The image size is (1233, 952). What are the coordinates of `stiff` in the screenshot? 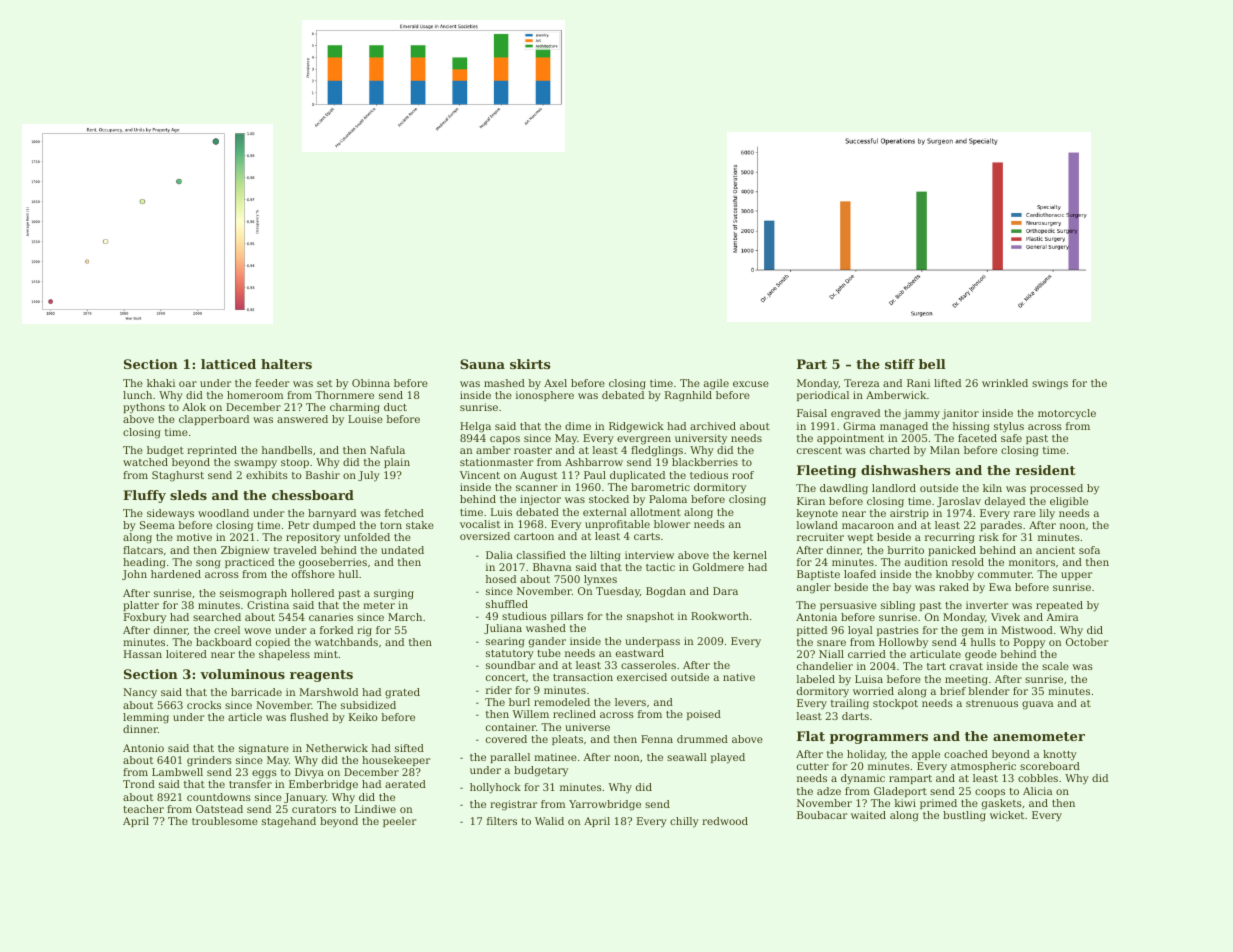 It's located at (900, 364).
